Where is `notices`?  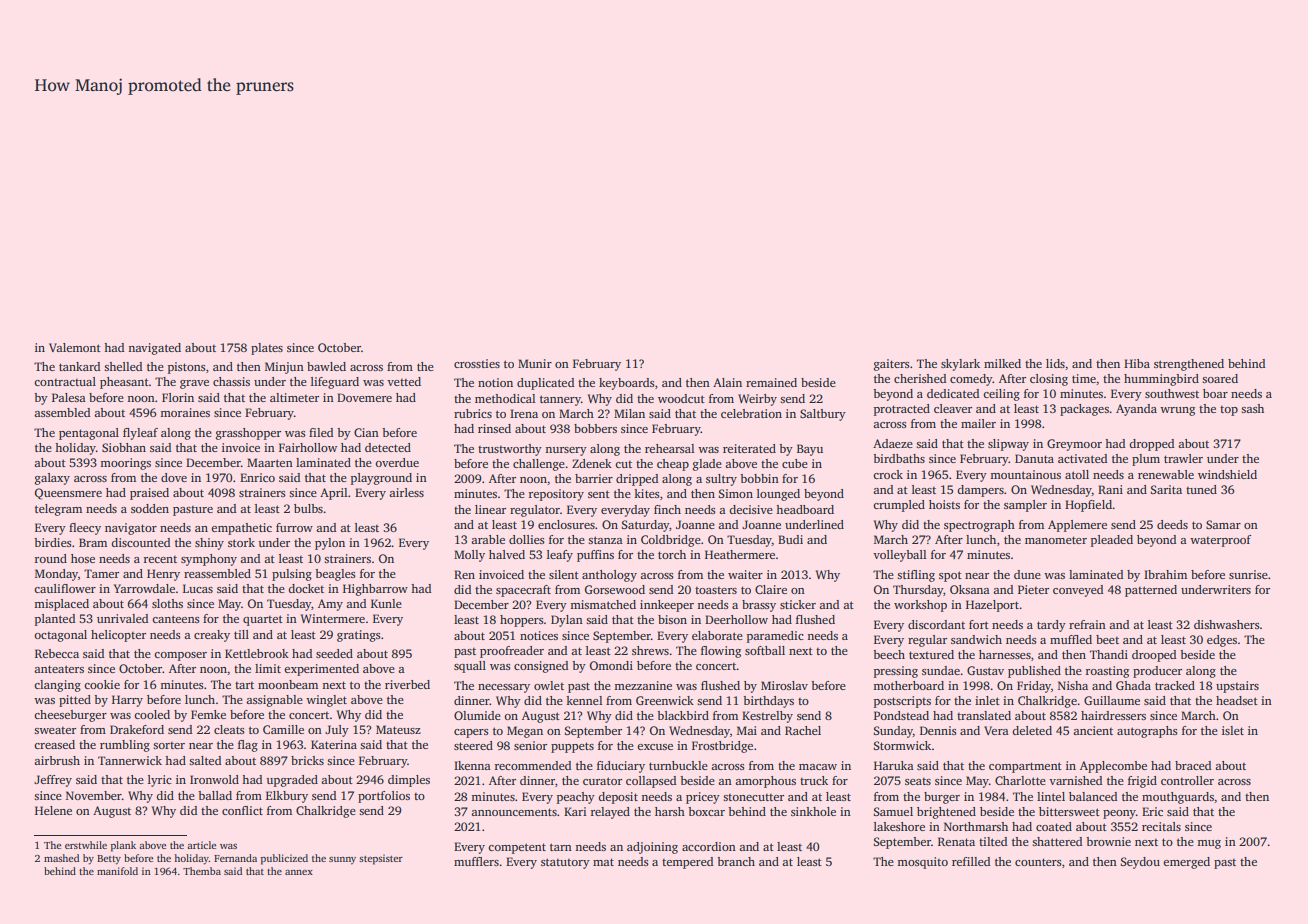 notices is located at coordinates (539, 635).
